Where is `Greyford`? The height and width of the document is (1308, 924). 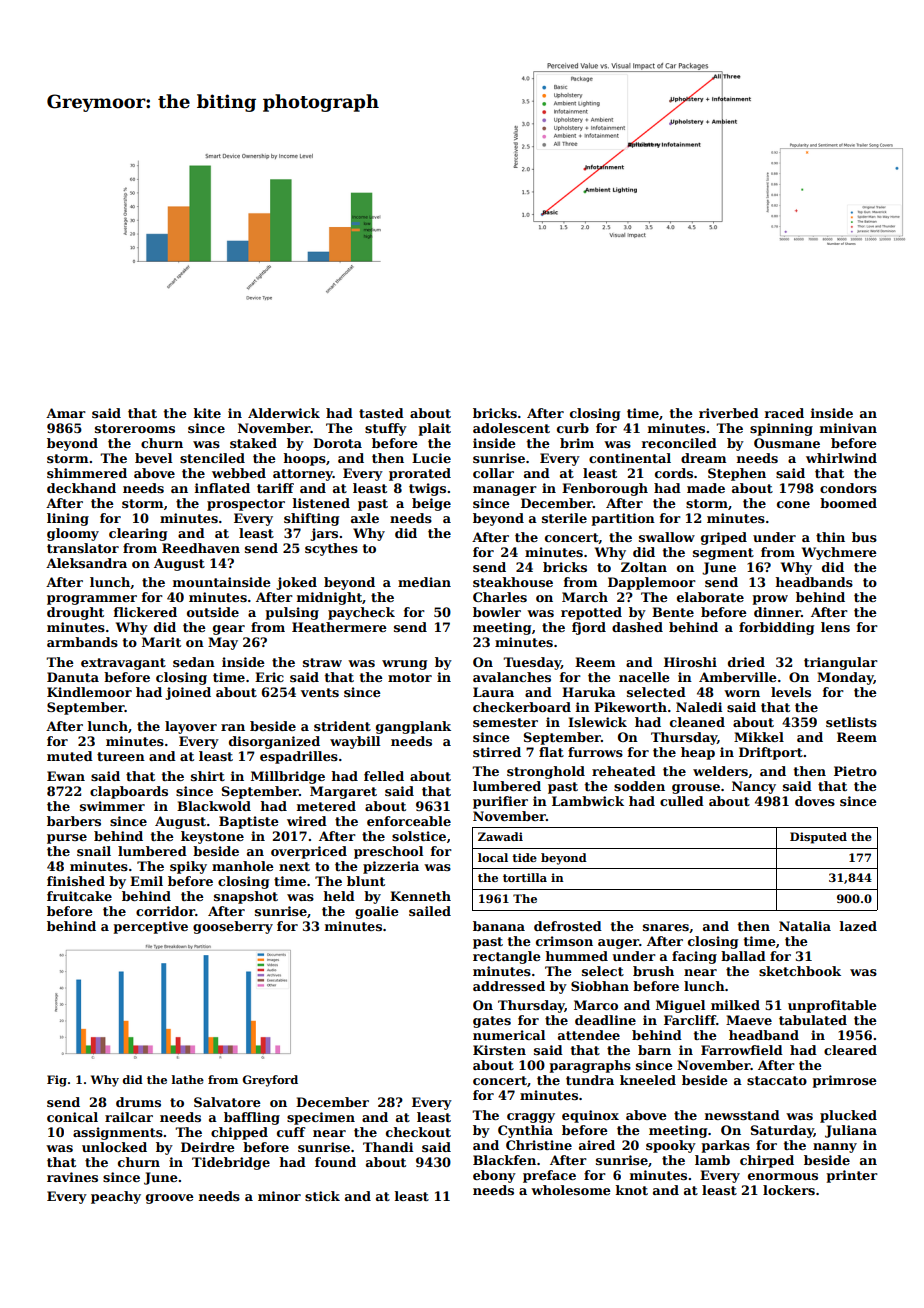
Greyford is located at coordinates (270, 1081).
